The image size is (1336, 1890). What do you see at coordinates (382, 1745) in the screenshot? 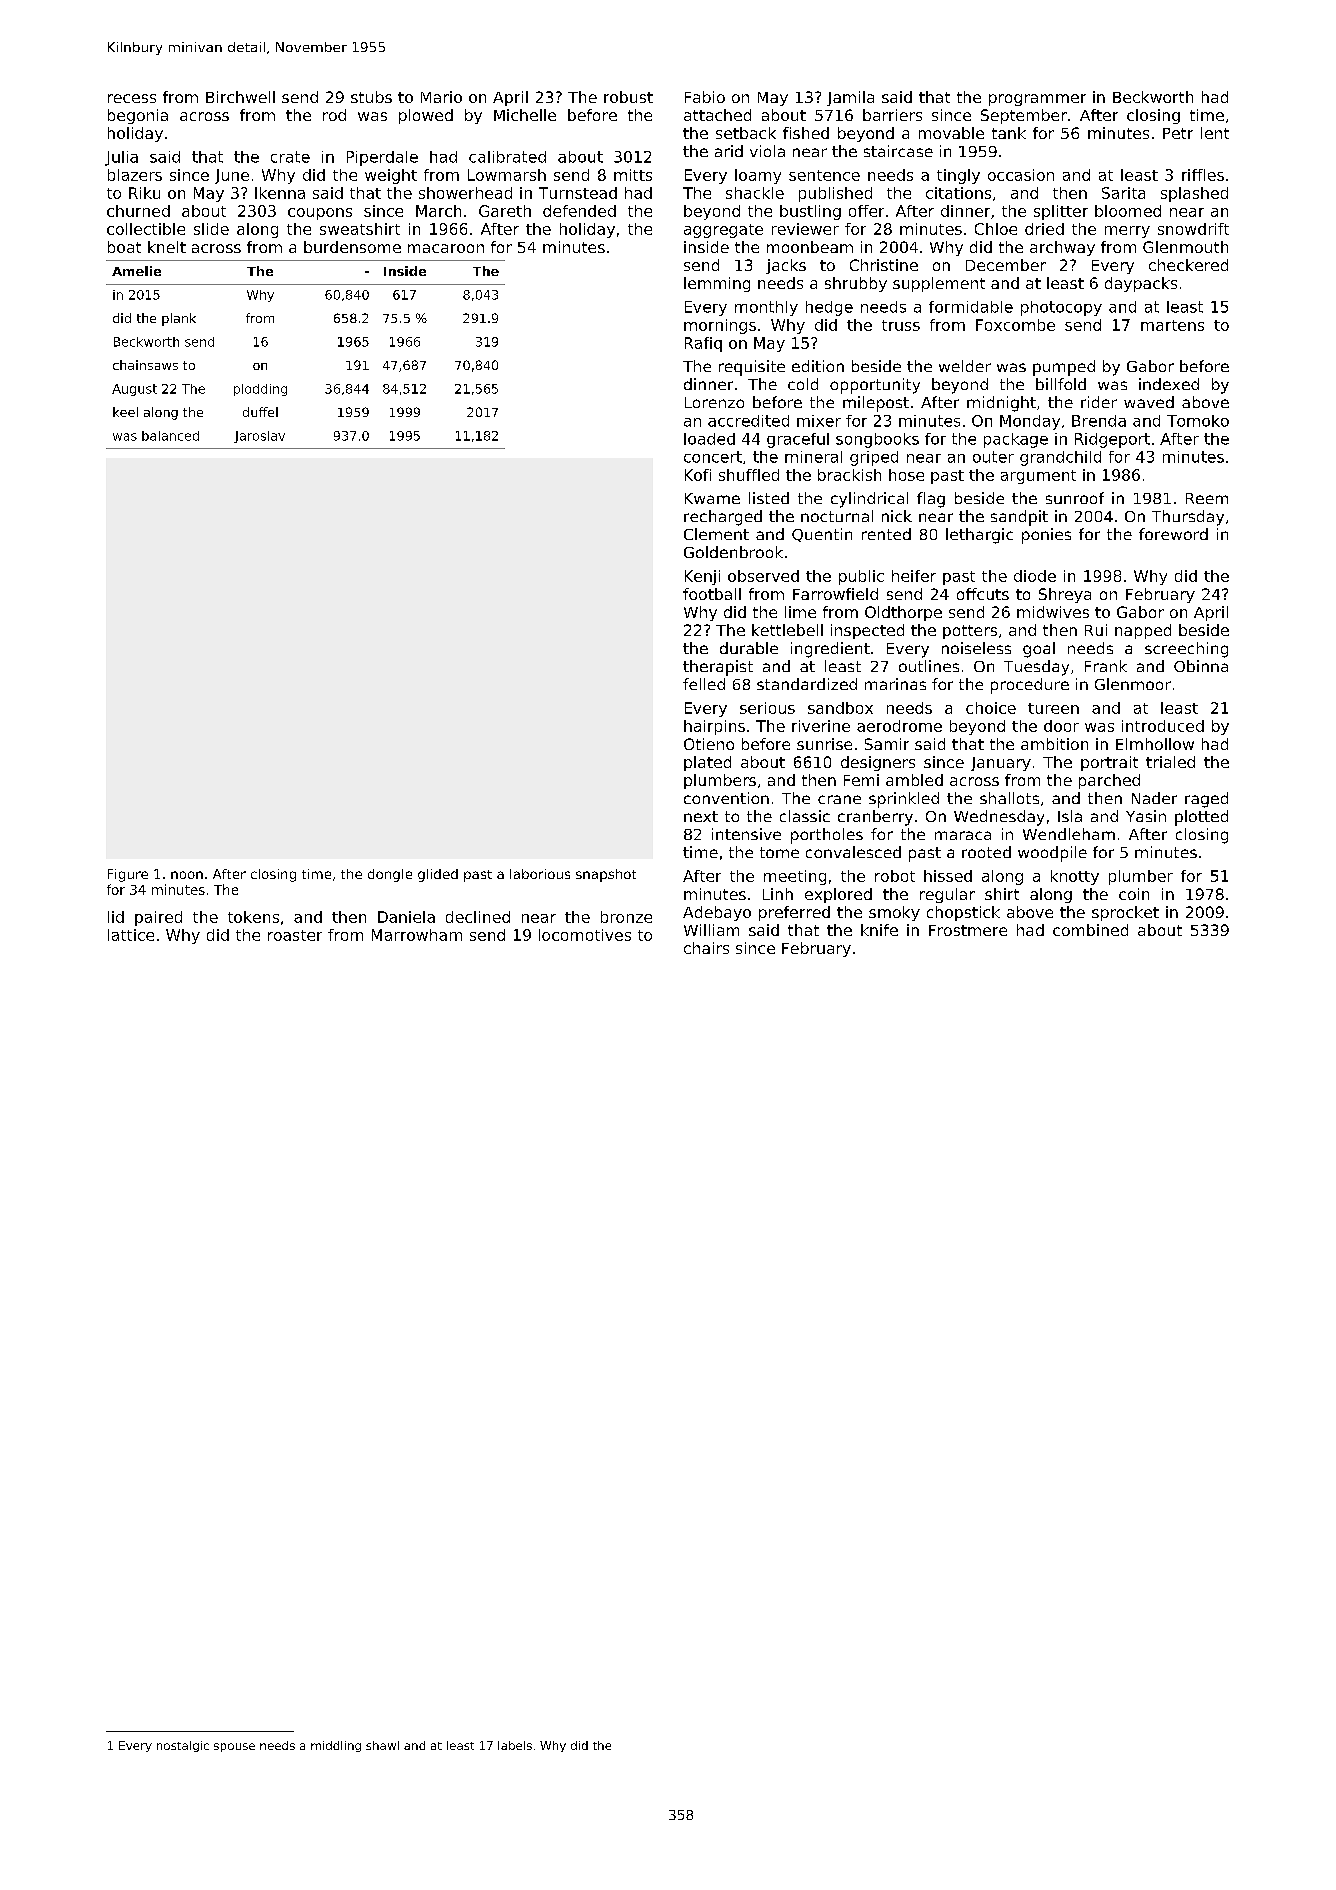
I see `shawl` at bounding box center [382, 1745].
